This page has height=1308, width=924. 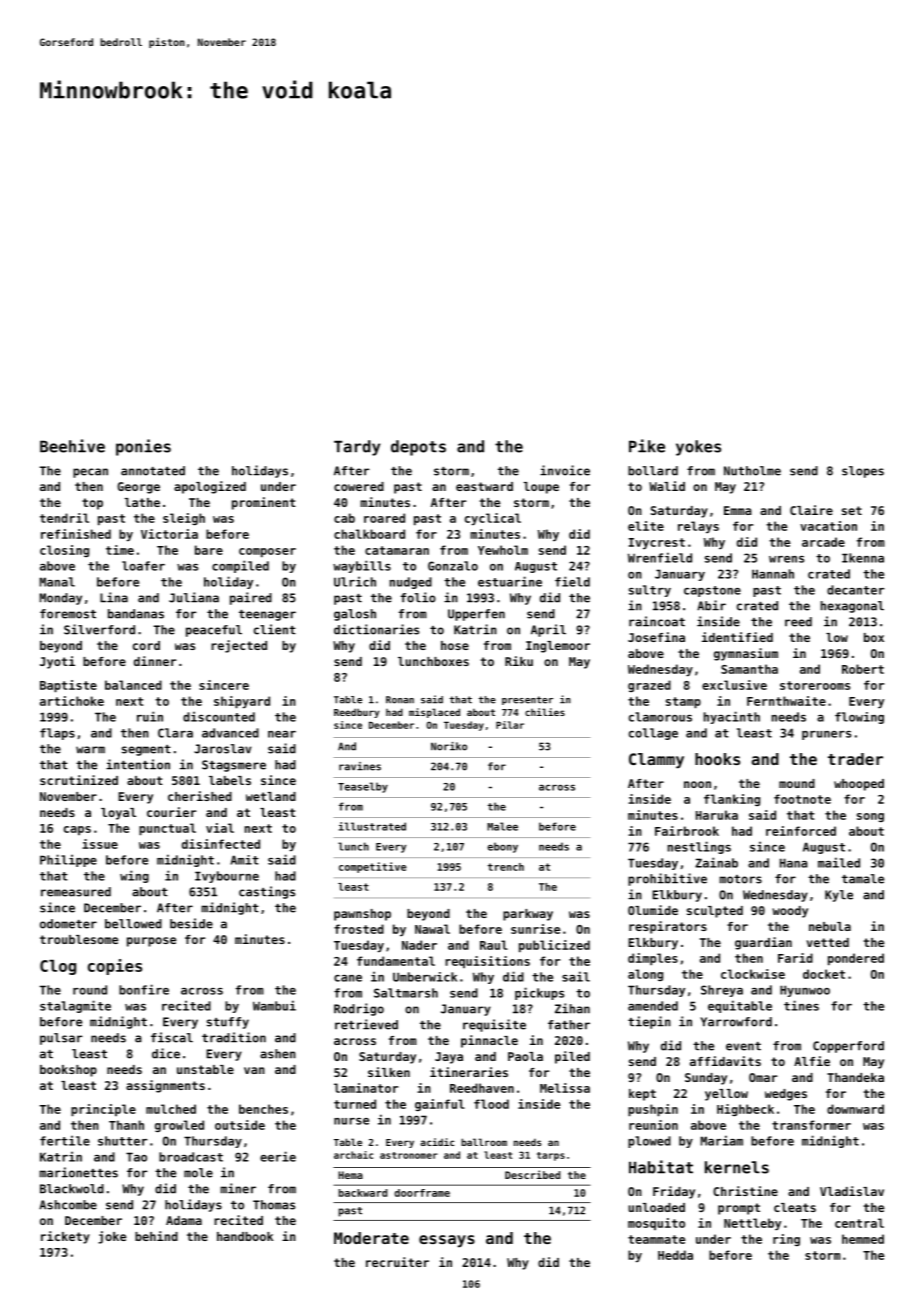 What do you see at coordinates (112, 1237) in the page?
I see `joke` at bounding box center [112, 1237].
